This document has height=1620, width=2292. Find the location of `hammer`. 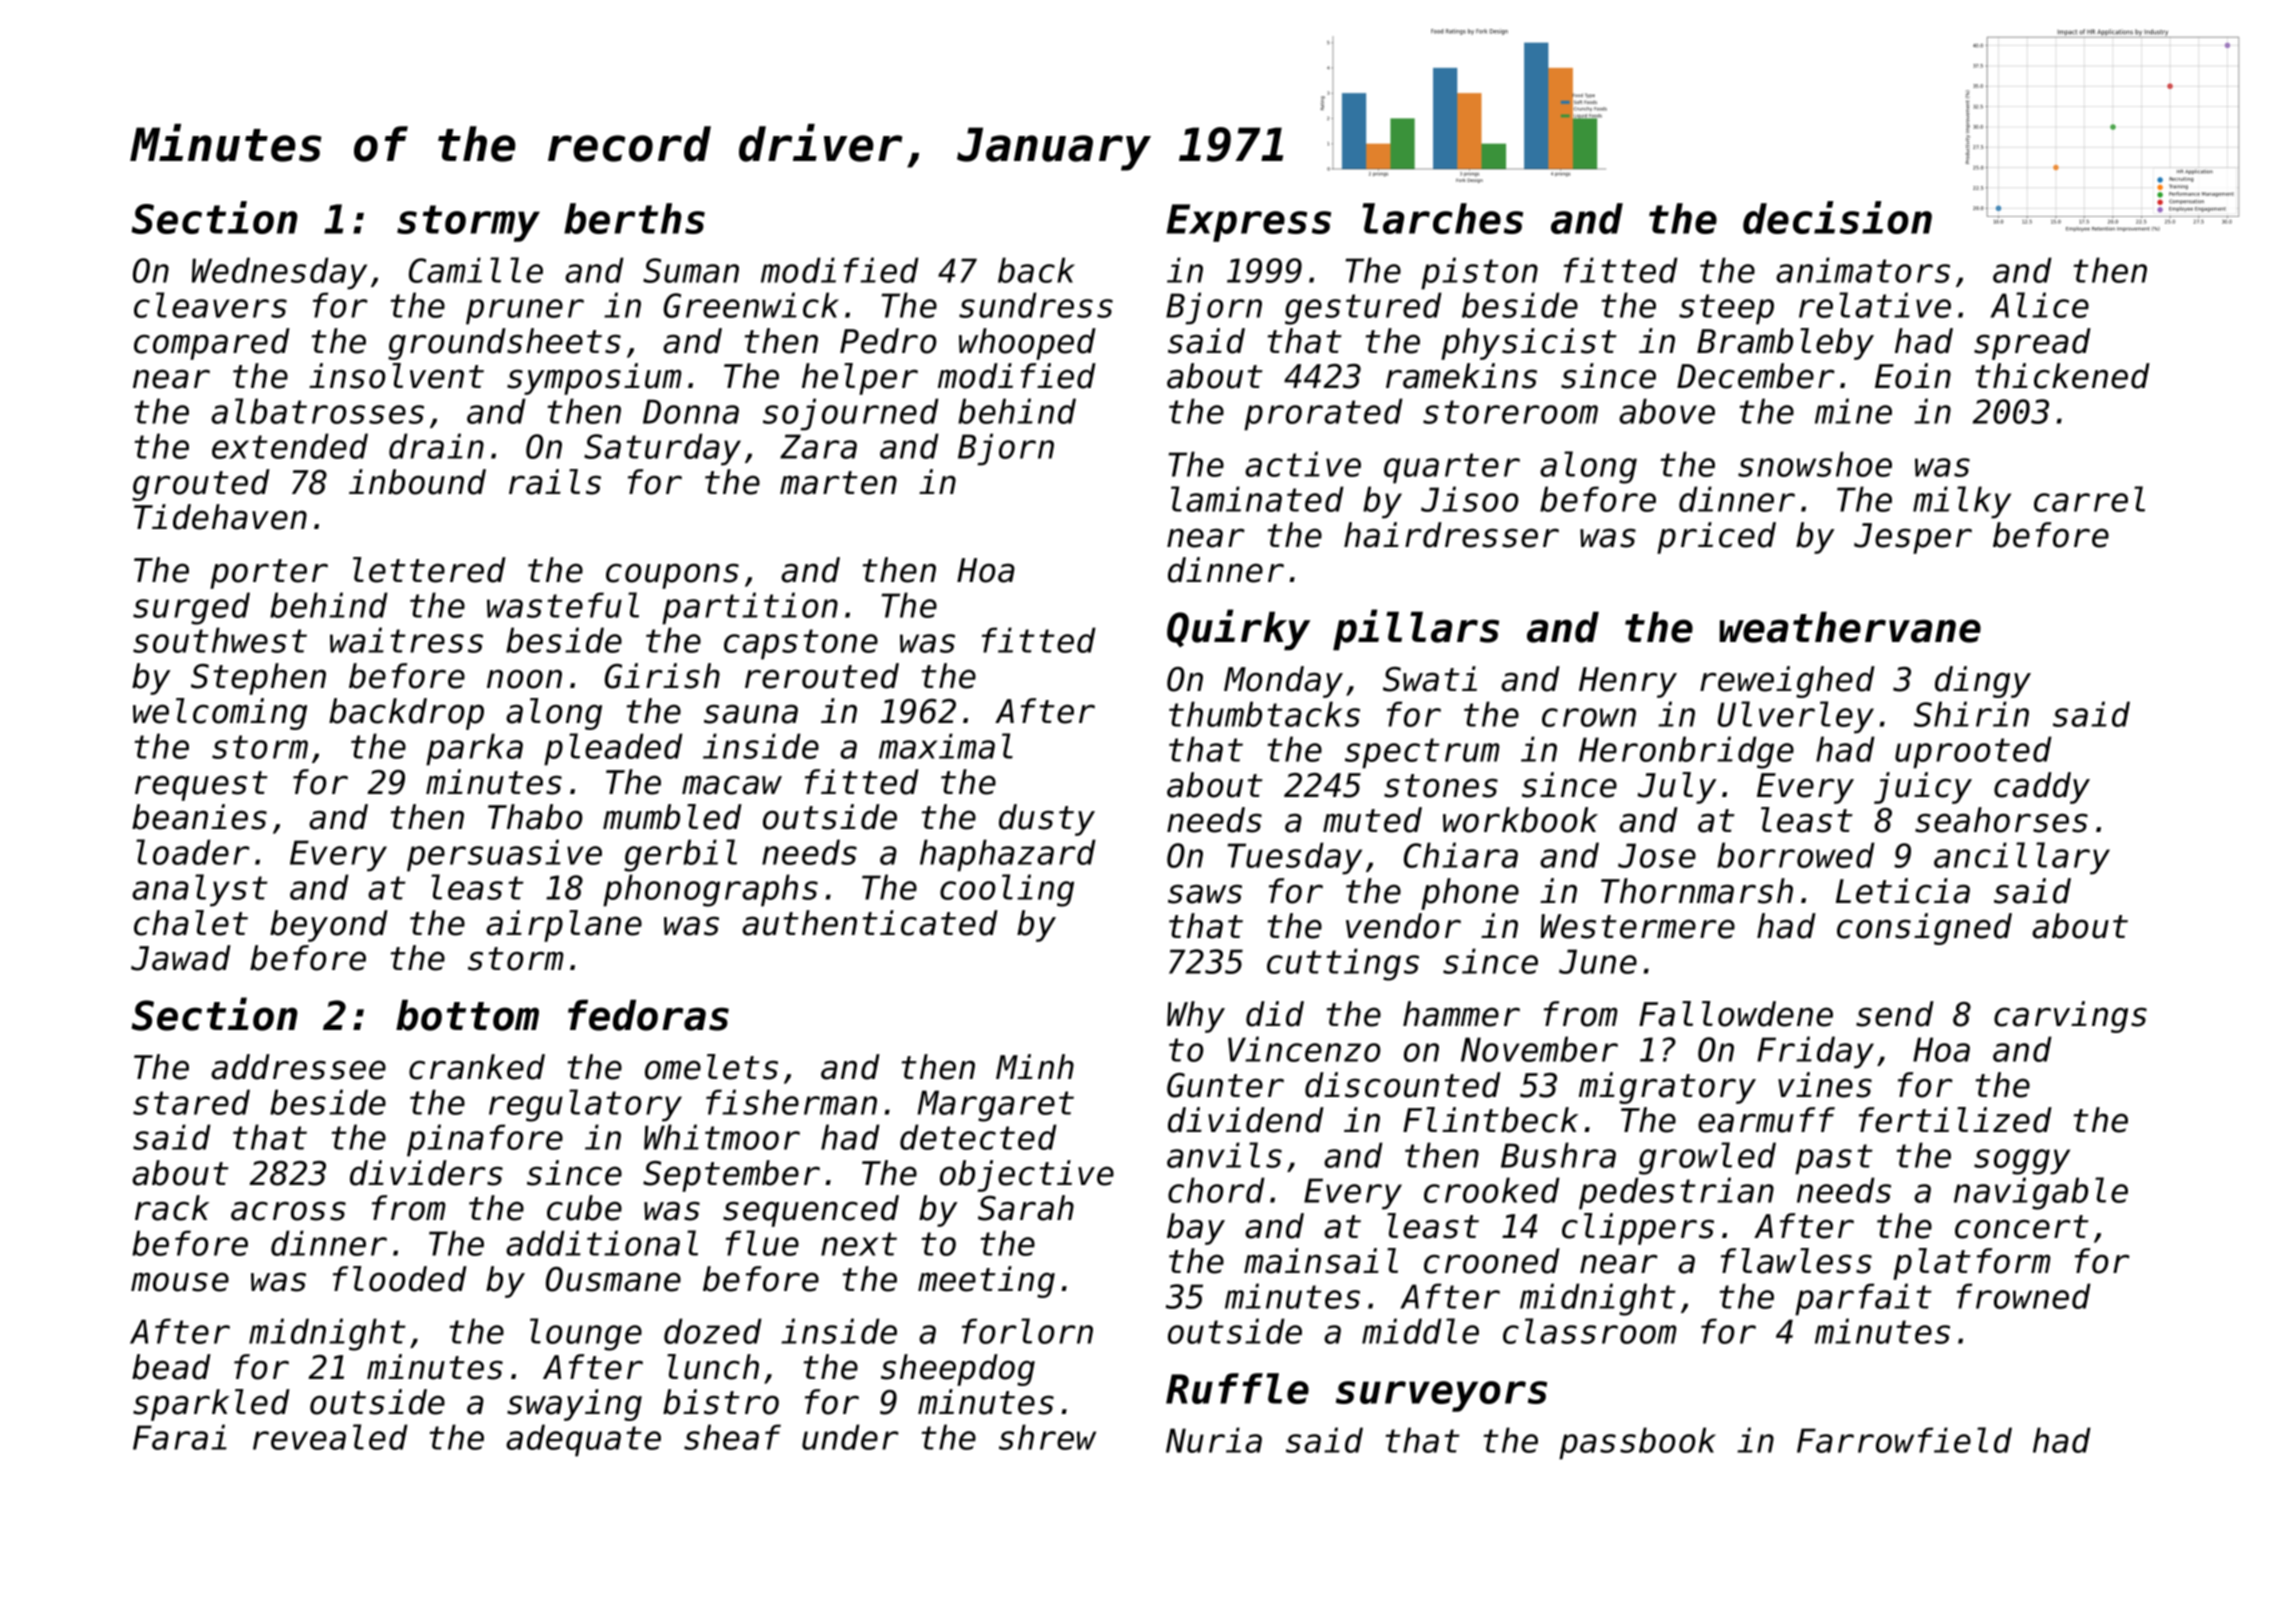

hammer is located at coordinates (1461, 1014).
